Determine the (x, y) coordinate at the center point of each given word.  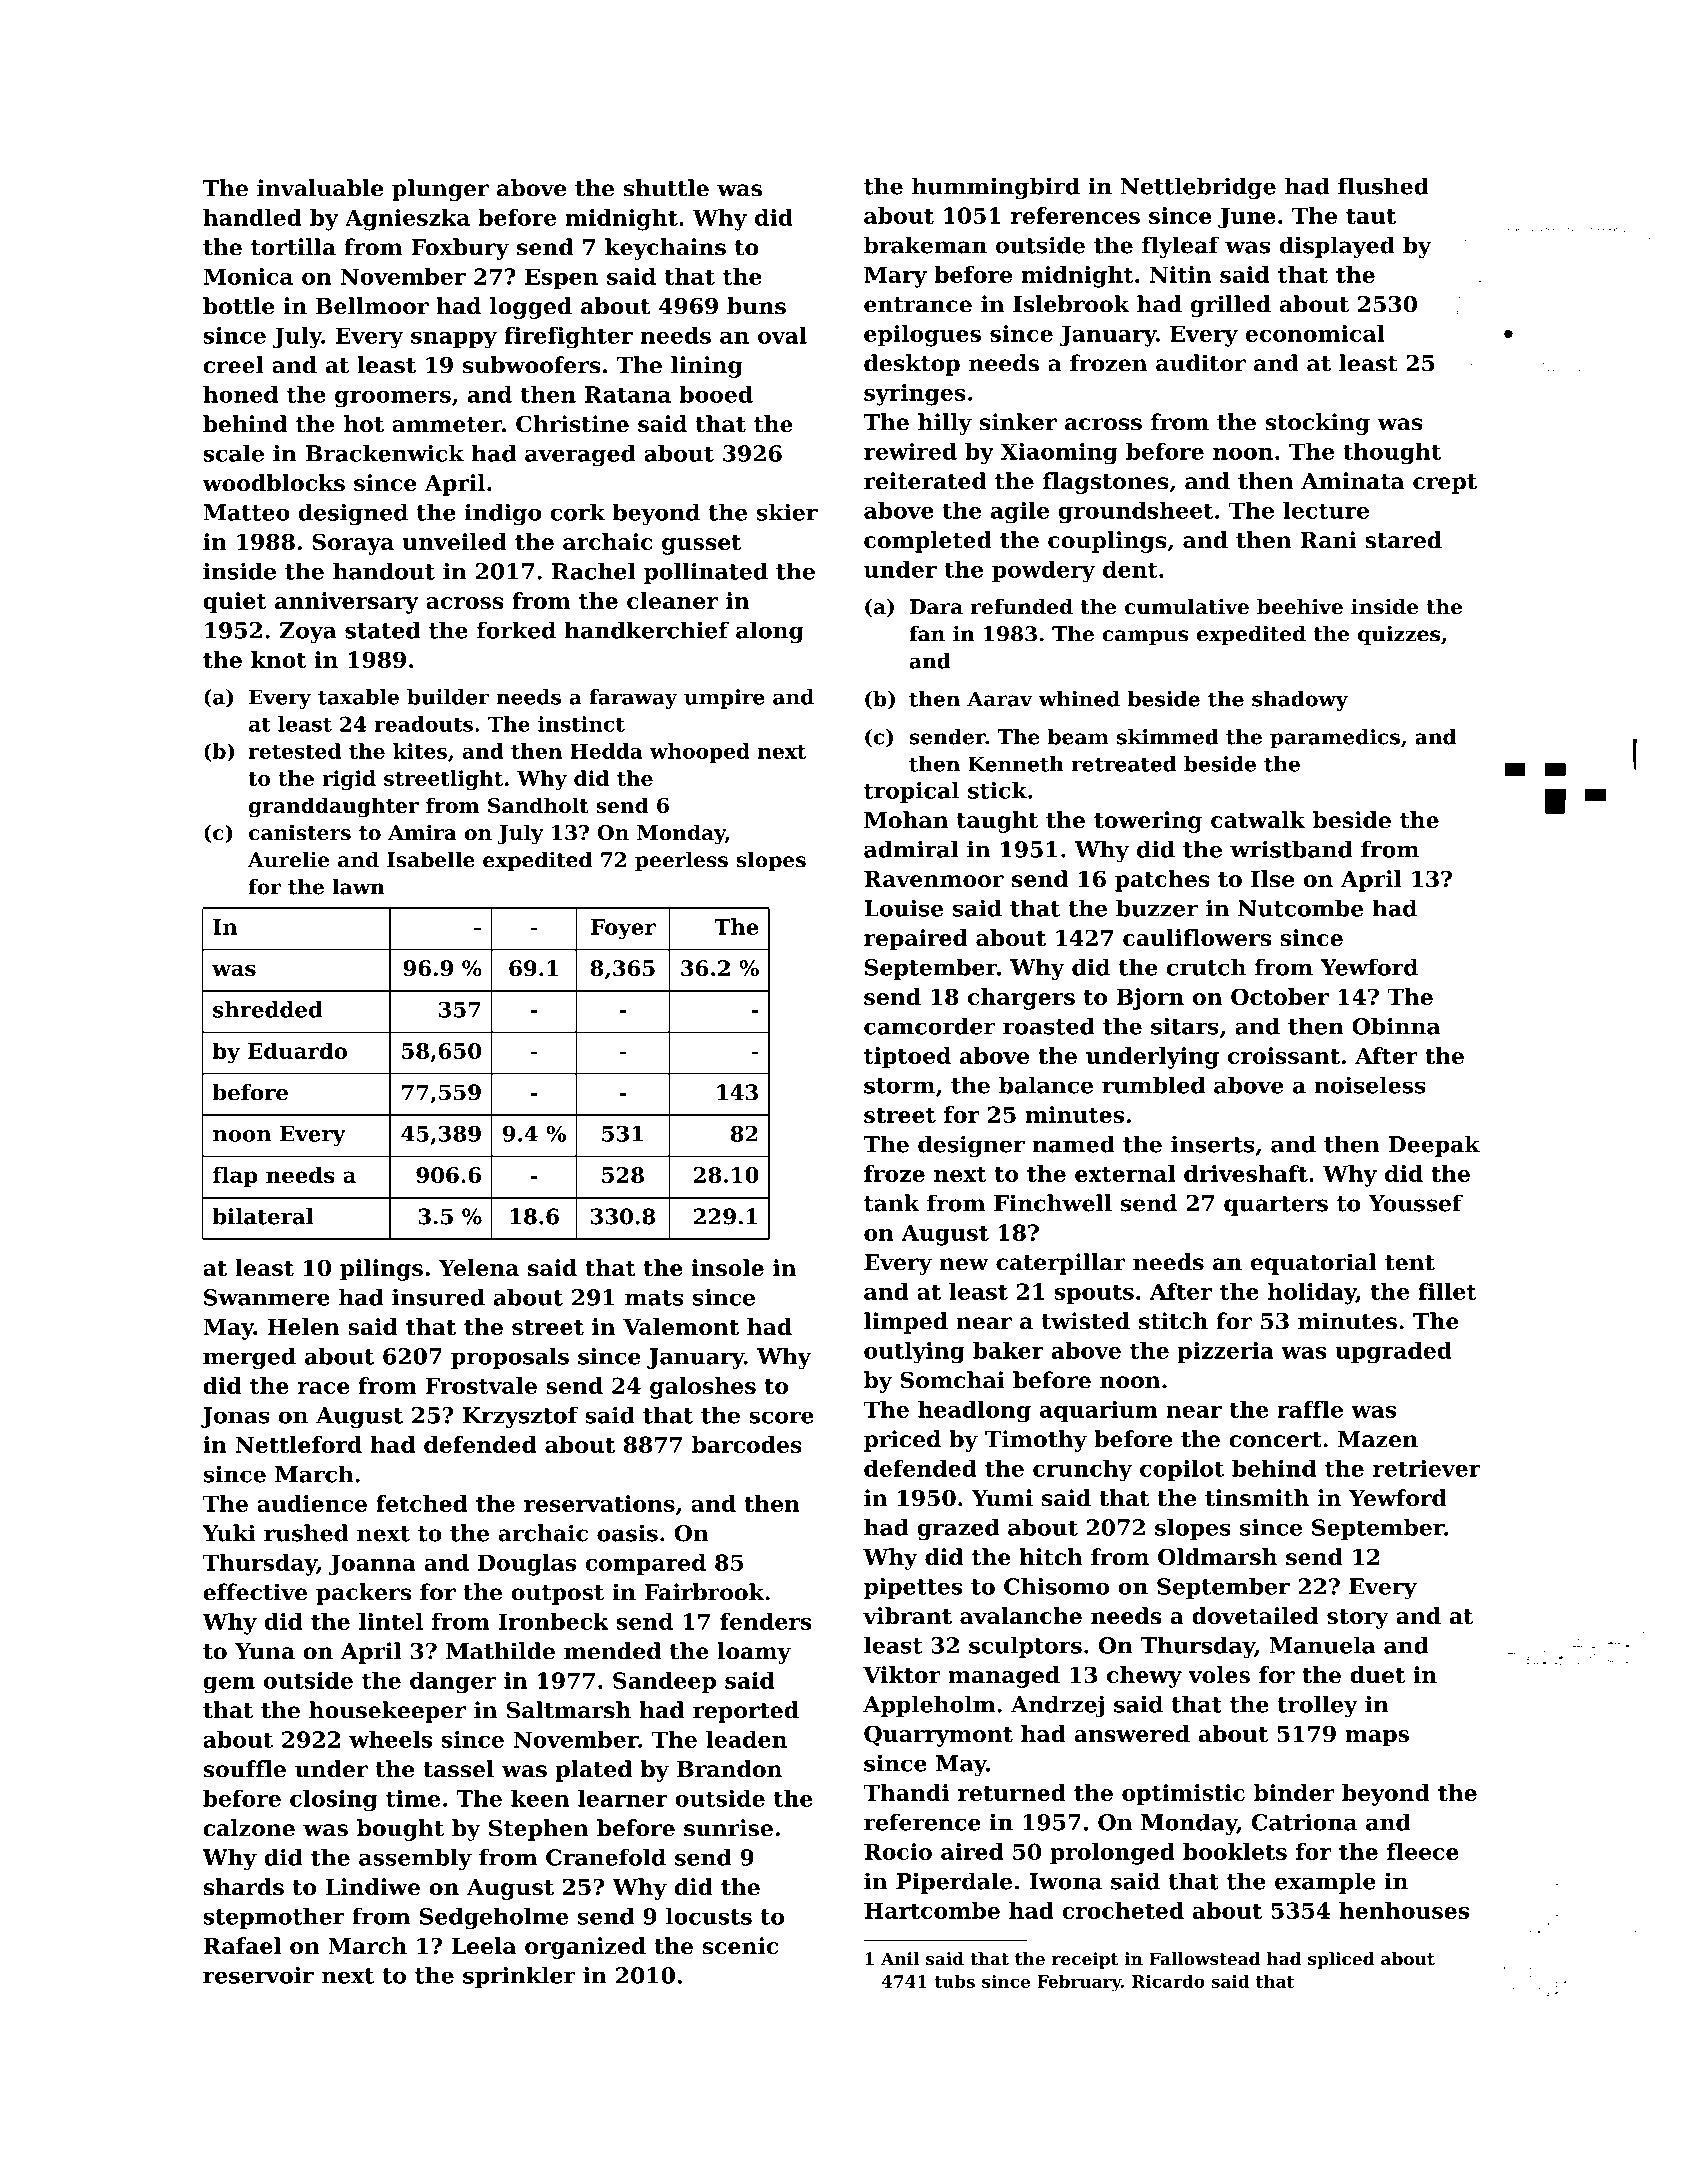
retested (294, 751)
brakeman (925, 245)
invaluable (320, 188)
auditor (1201, 363)
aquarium (1099, 1411)
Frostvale (481, 1385)
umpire (724, 699)
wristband (1291, 849)
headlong (974, 1412)
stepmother (274, 1918)
